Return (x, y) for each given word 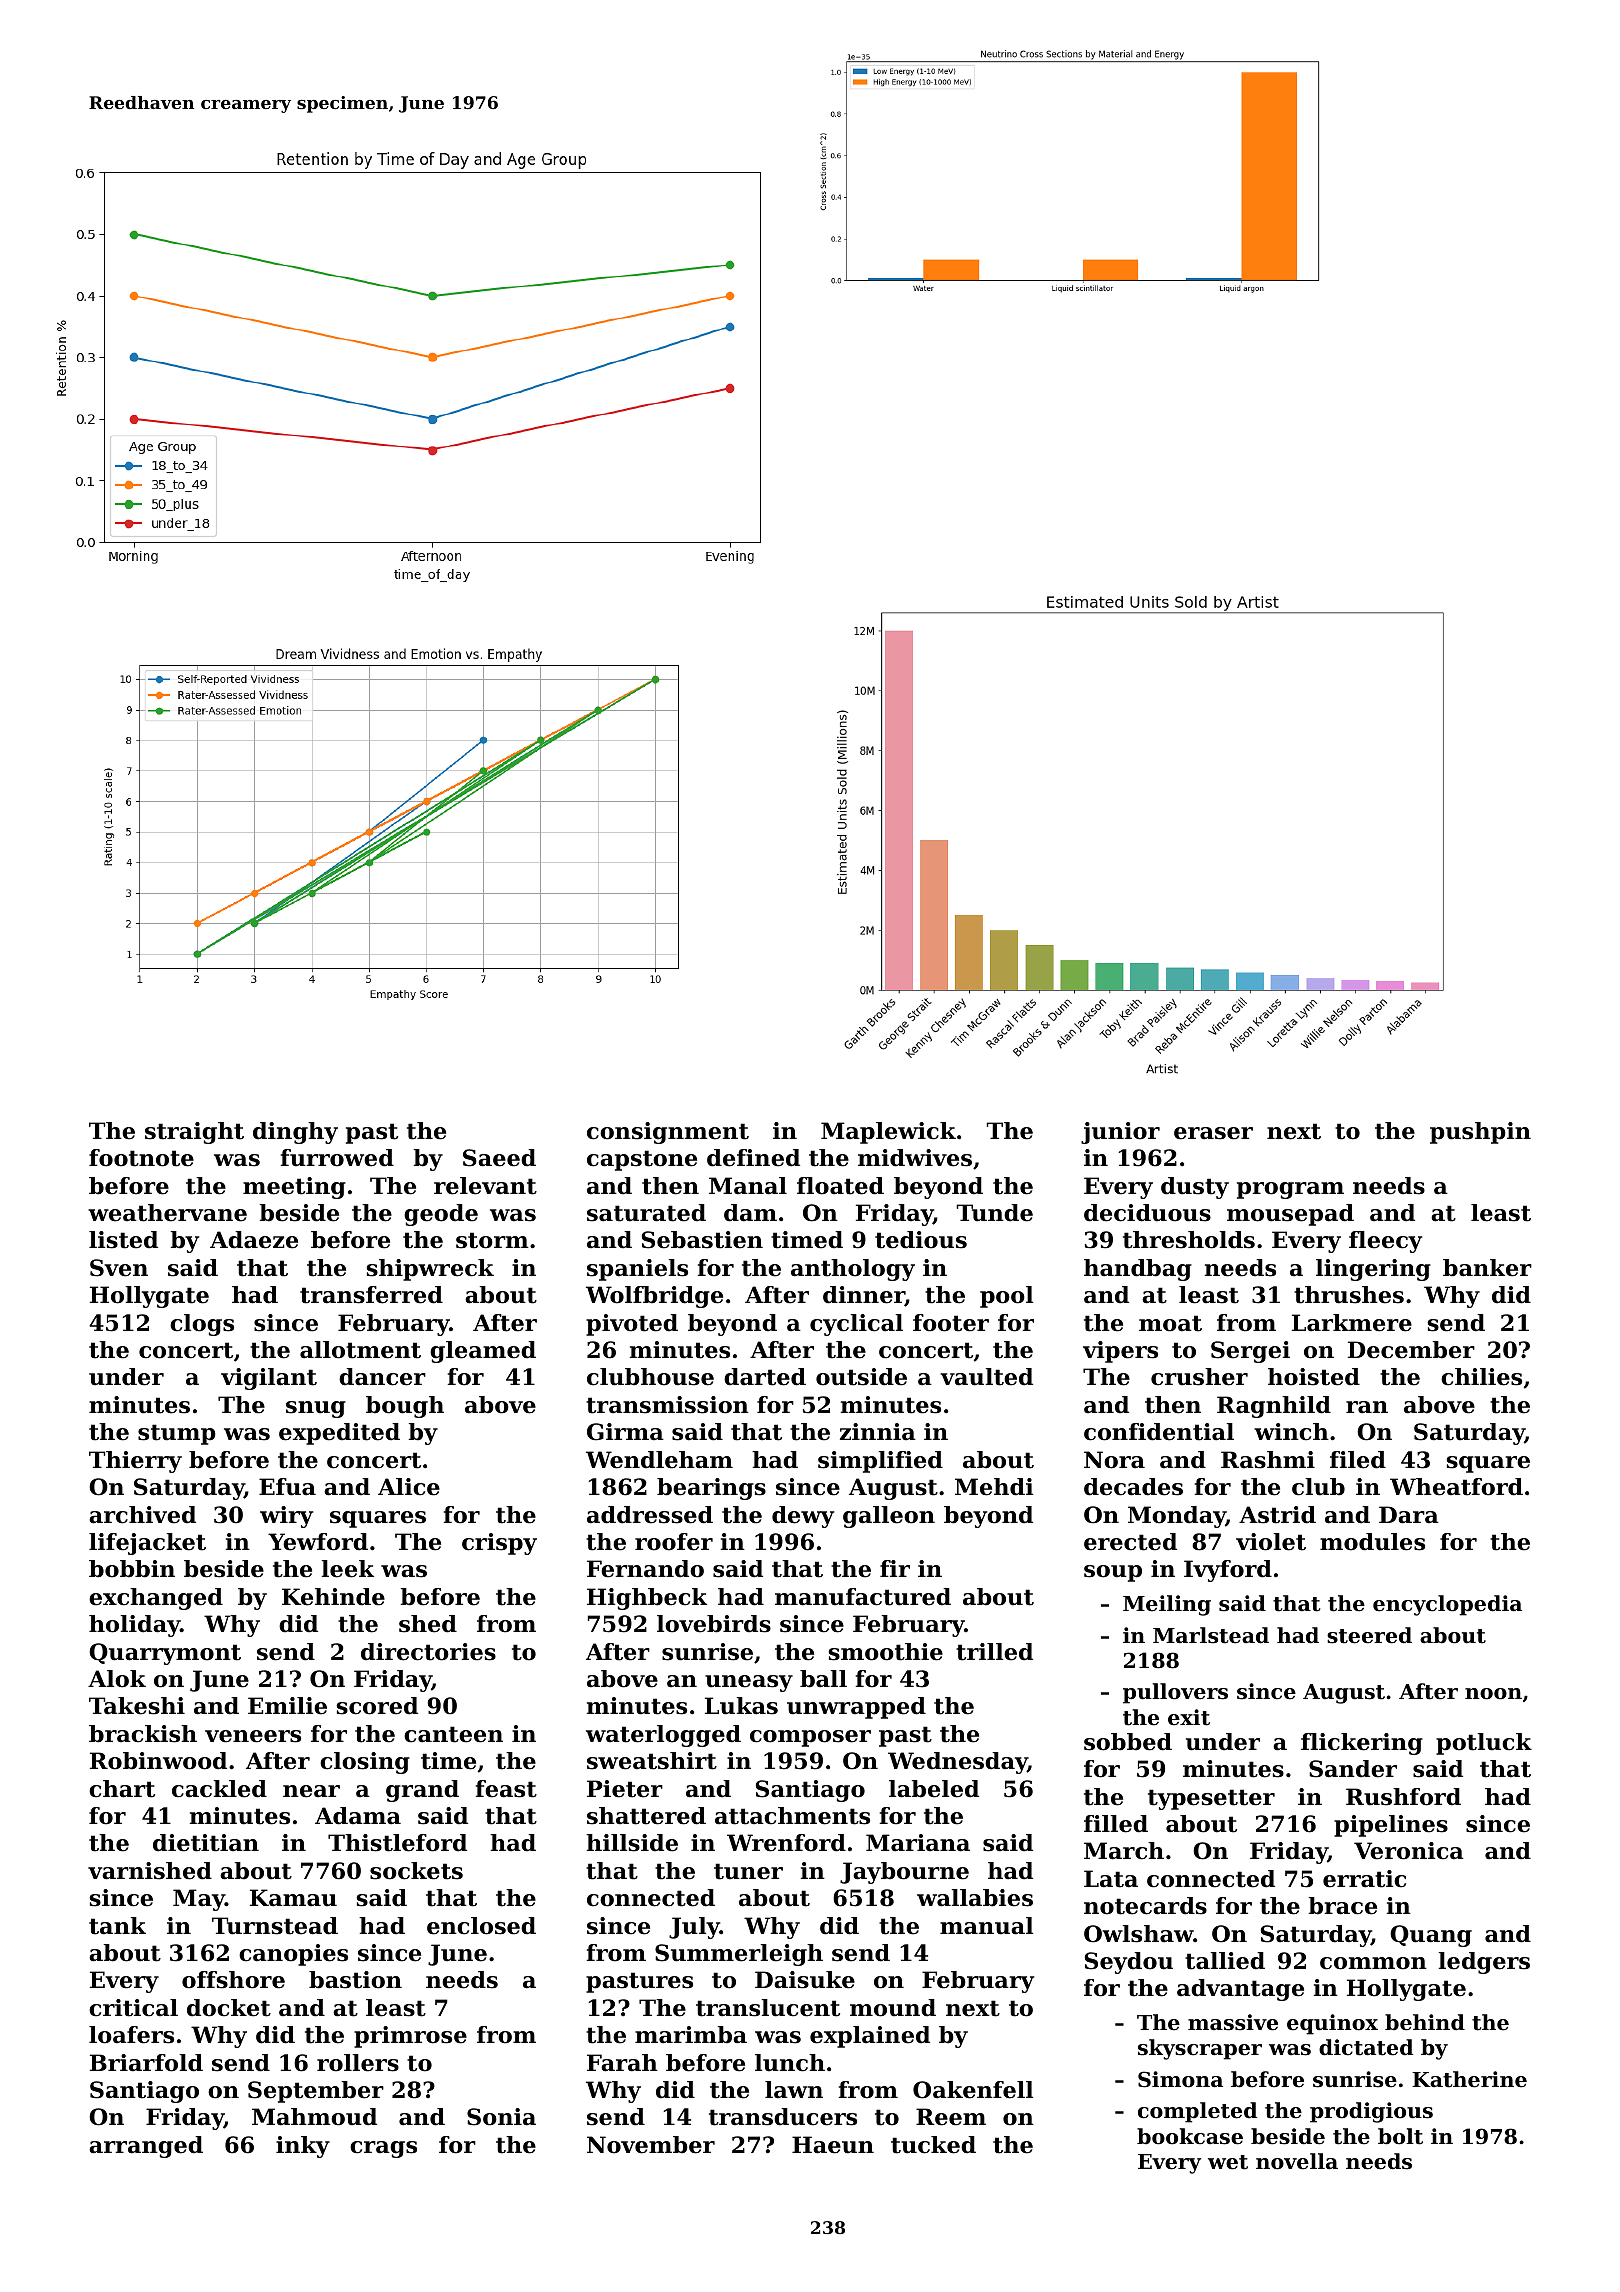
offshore (233, 1980)
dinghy (295, 1133)
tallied (1225, 1961)
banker (1487, 1268)
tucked (933, 2145)
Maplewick (888, 1133)
